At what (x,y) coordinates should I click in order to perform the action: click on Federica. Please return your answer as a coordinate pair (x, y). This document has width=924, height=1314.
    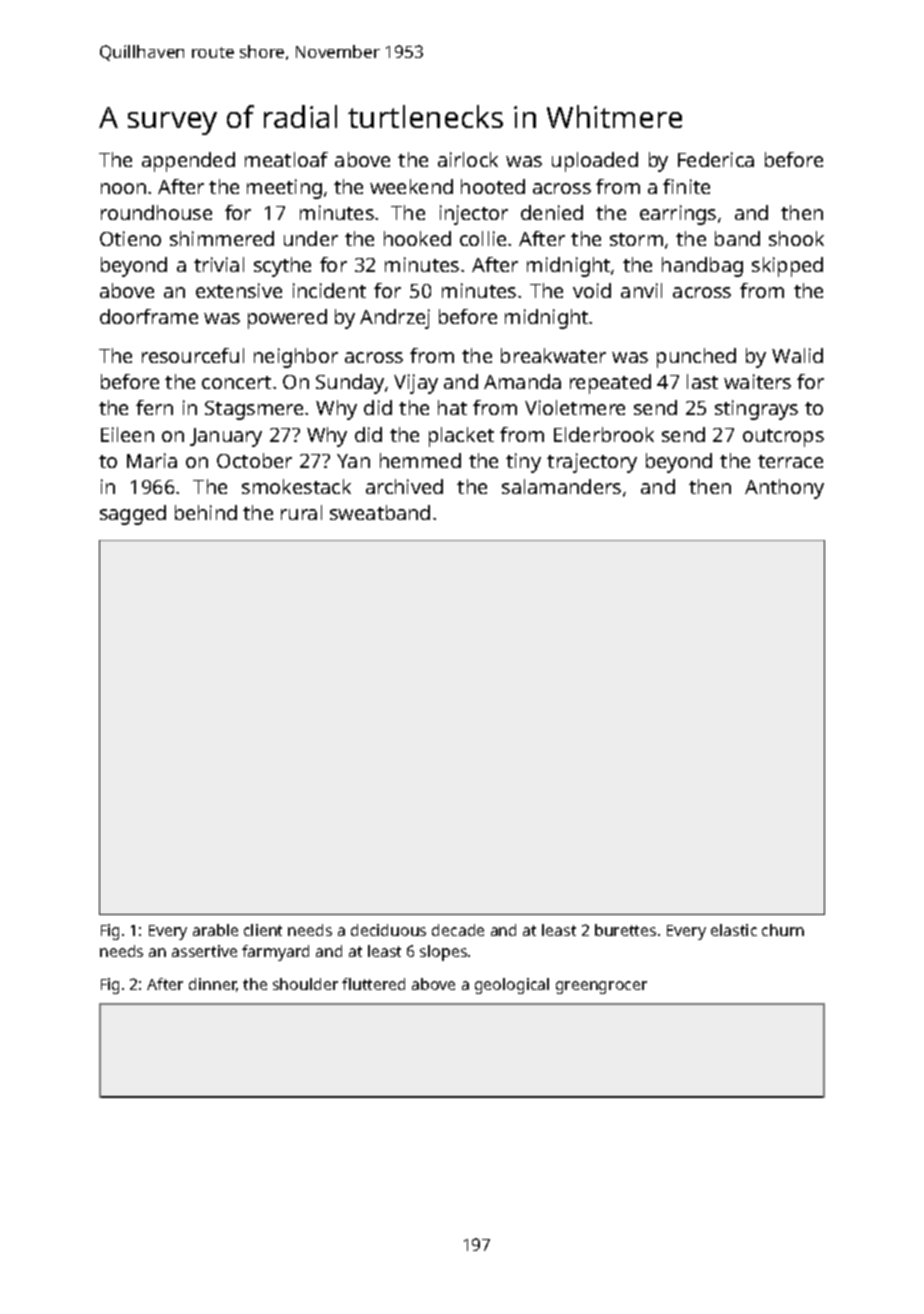
    Looking at the image, I should click on (716, 159).
